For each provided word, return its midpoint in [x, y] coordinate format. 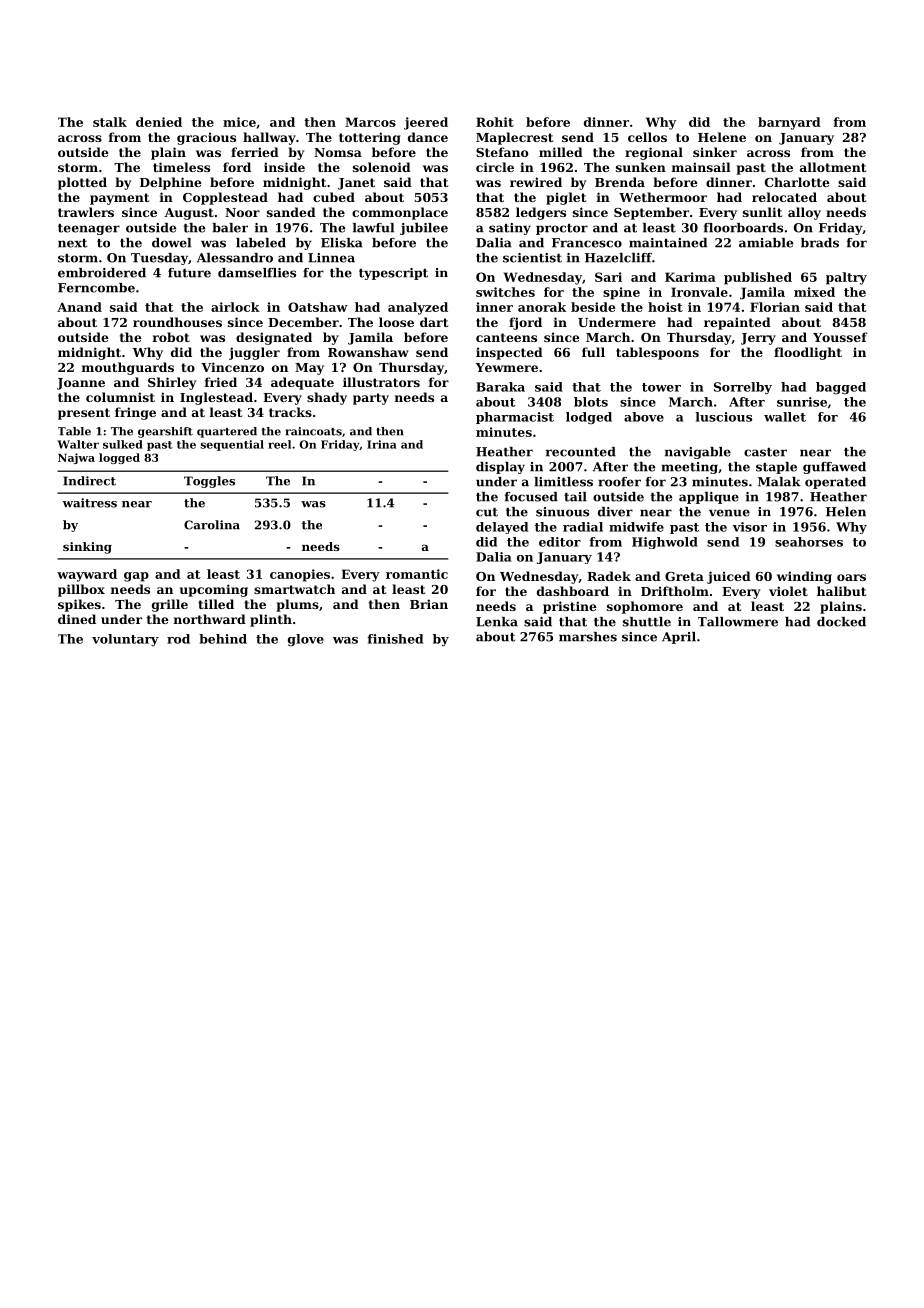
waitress [90, 503]
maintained [668, 243]
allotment [833, 167]
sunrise [802, 402]
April [679, 638]
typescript [393, 274]
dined [77, 619]
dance [428, 137]
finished [395, 639]
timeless [181, 167]
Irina [382, 444]
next [72, 243]
